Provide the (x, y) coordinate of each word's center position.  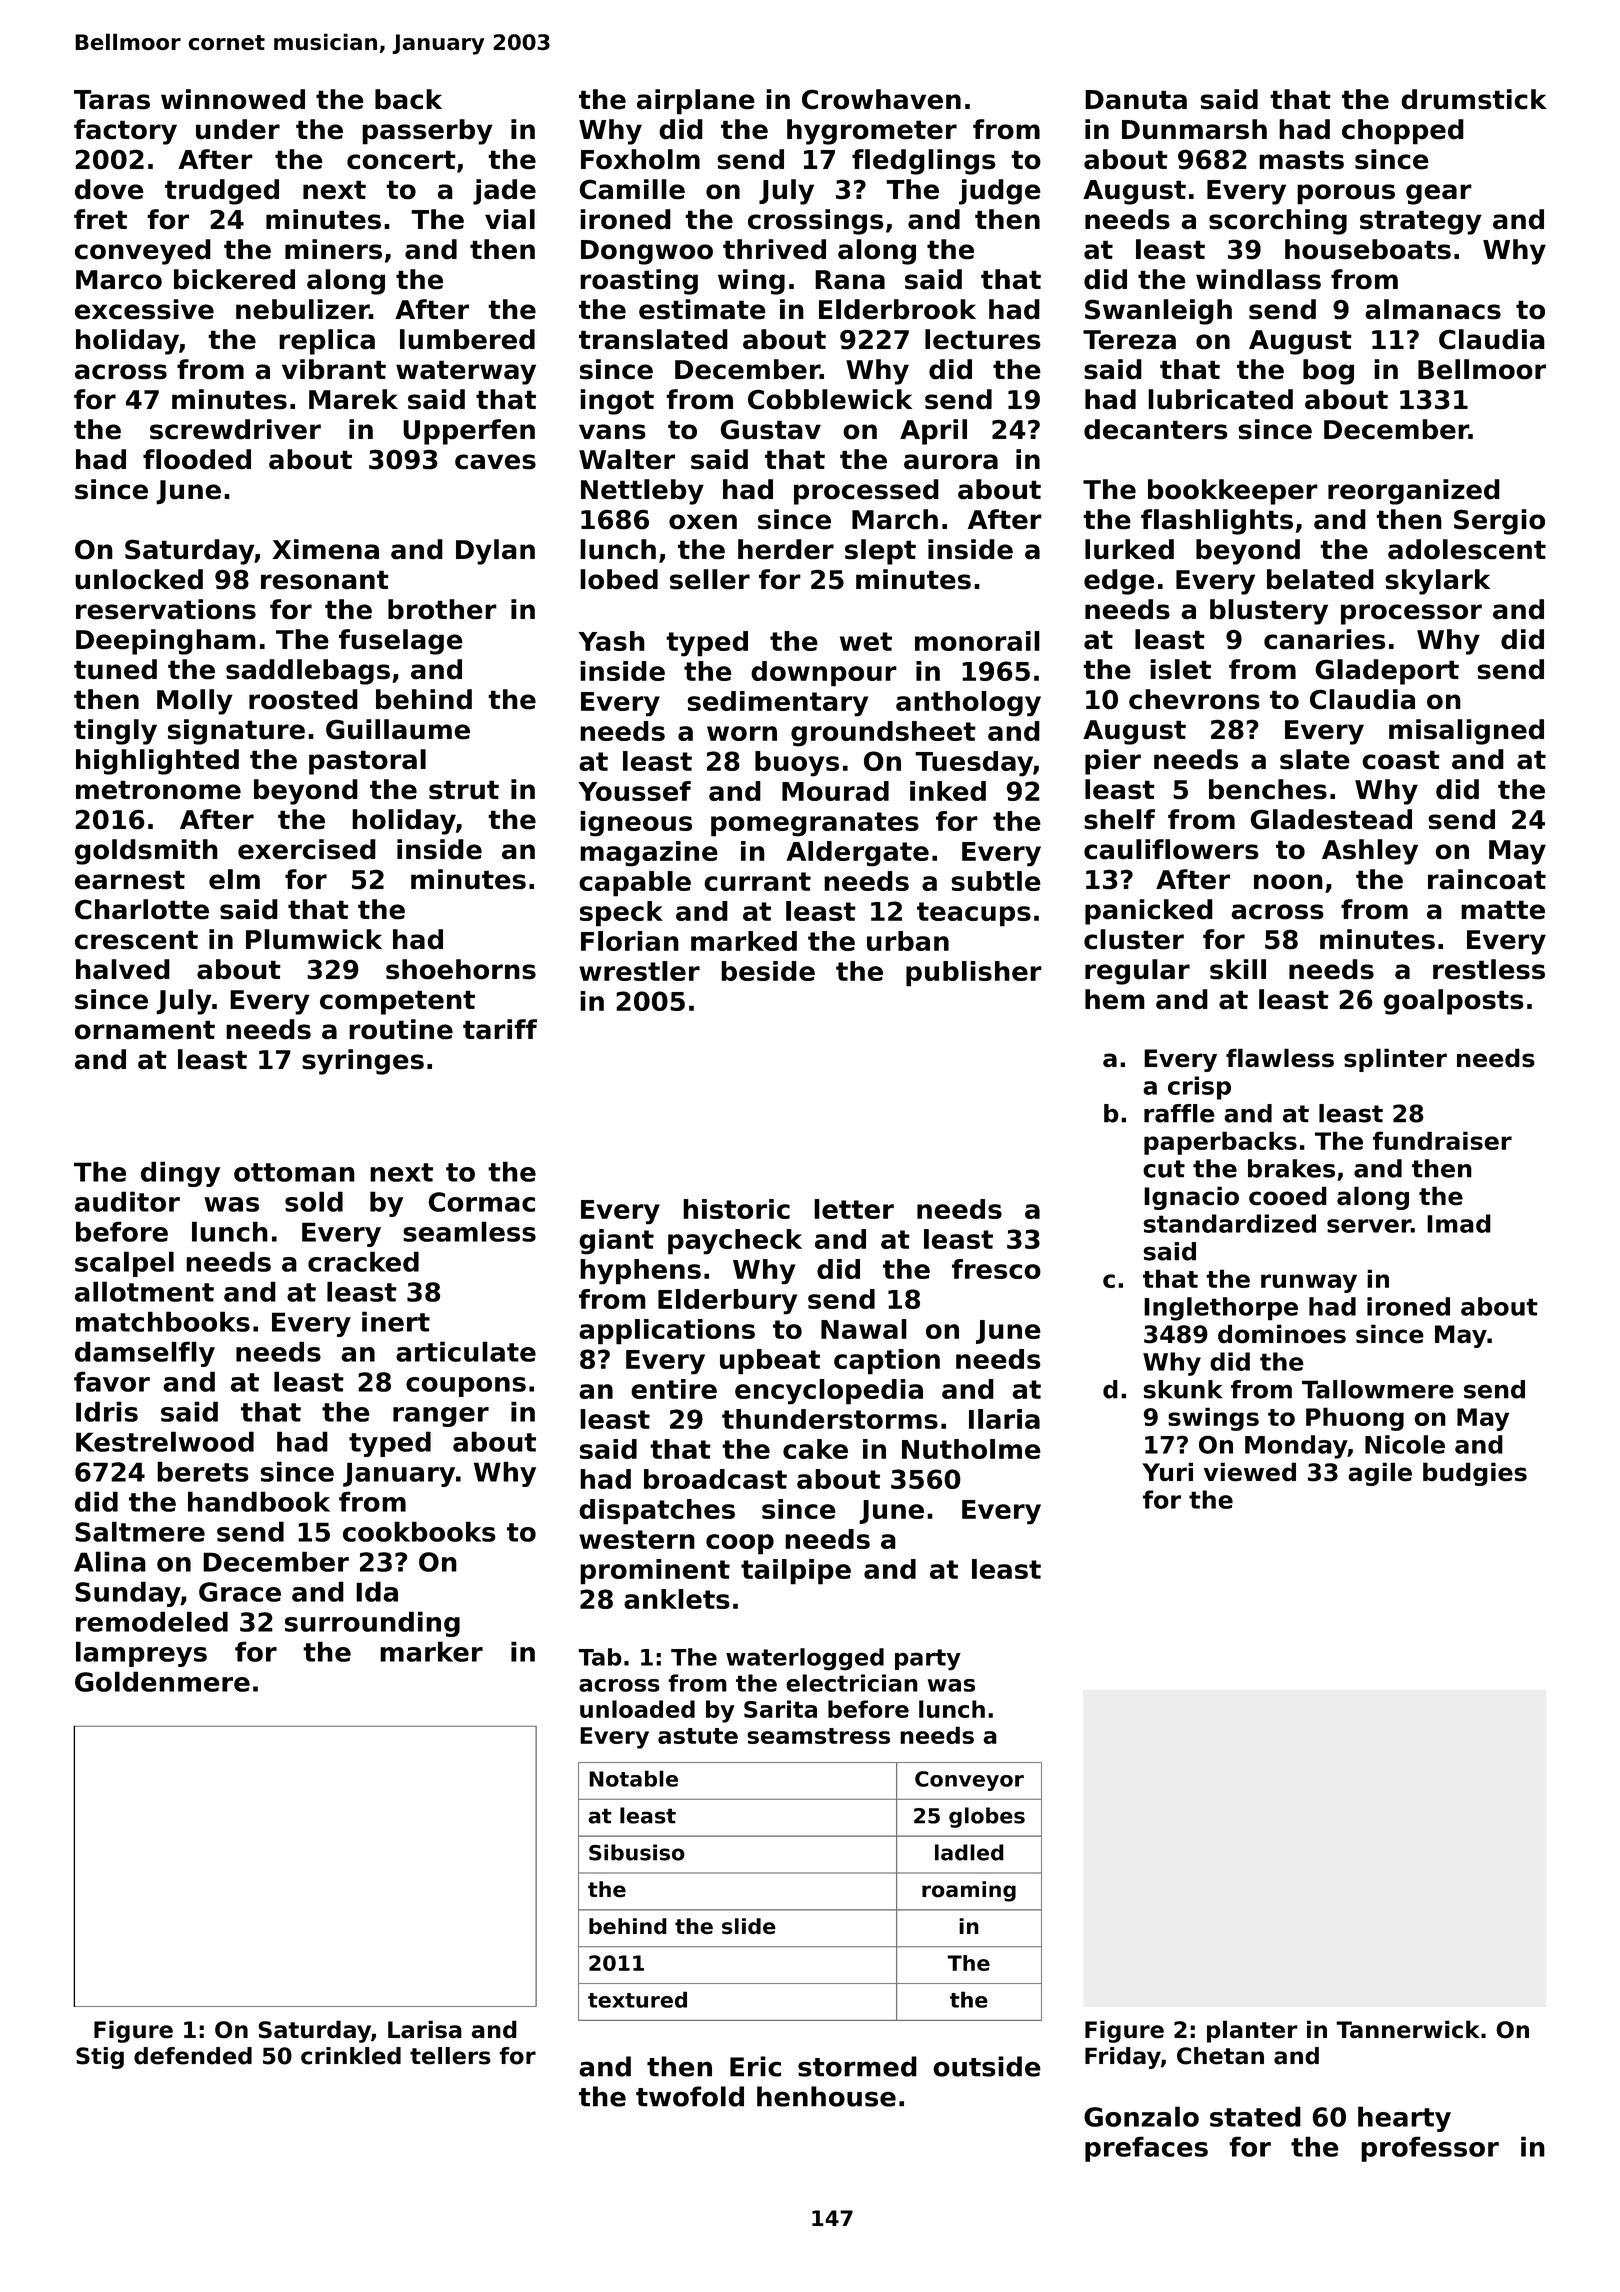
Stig (100, 2058)
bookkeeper (1233, 492)
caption (887, 1362)
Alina (110, 1561)
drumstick (1474, 99)
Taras (112, 100)
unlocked (139, 579)
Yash (611, 641)
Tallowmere (1378, 1389)
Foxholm (640, 159)
